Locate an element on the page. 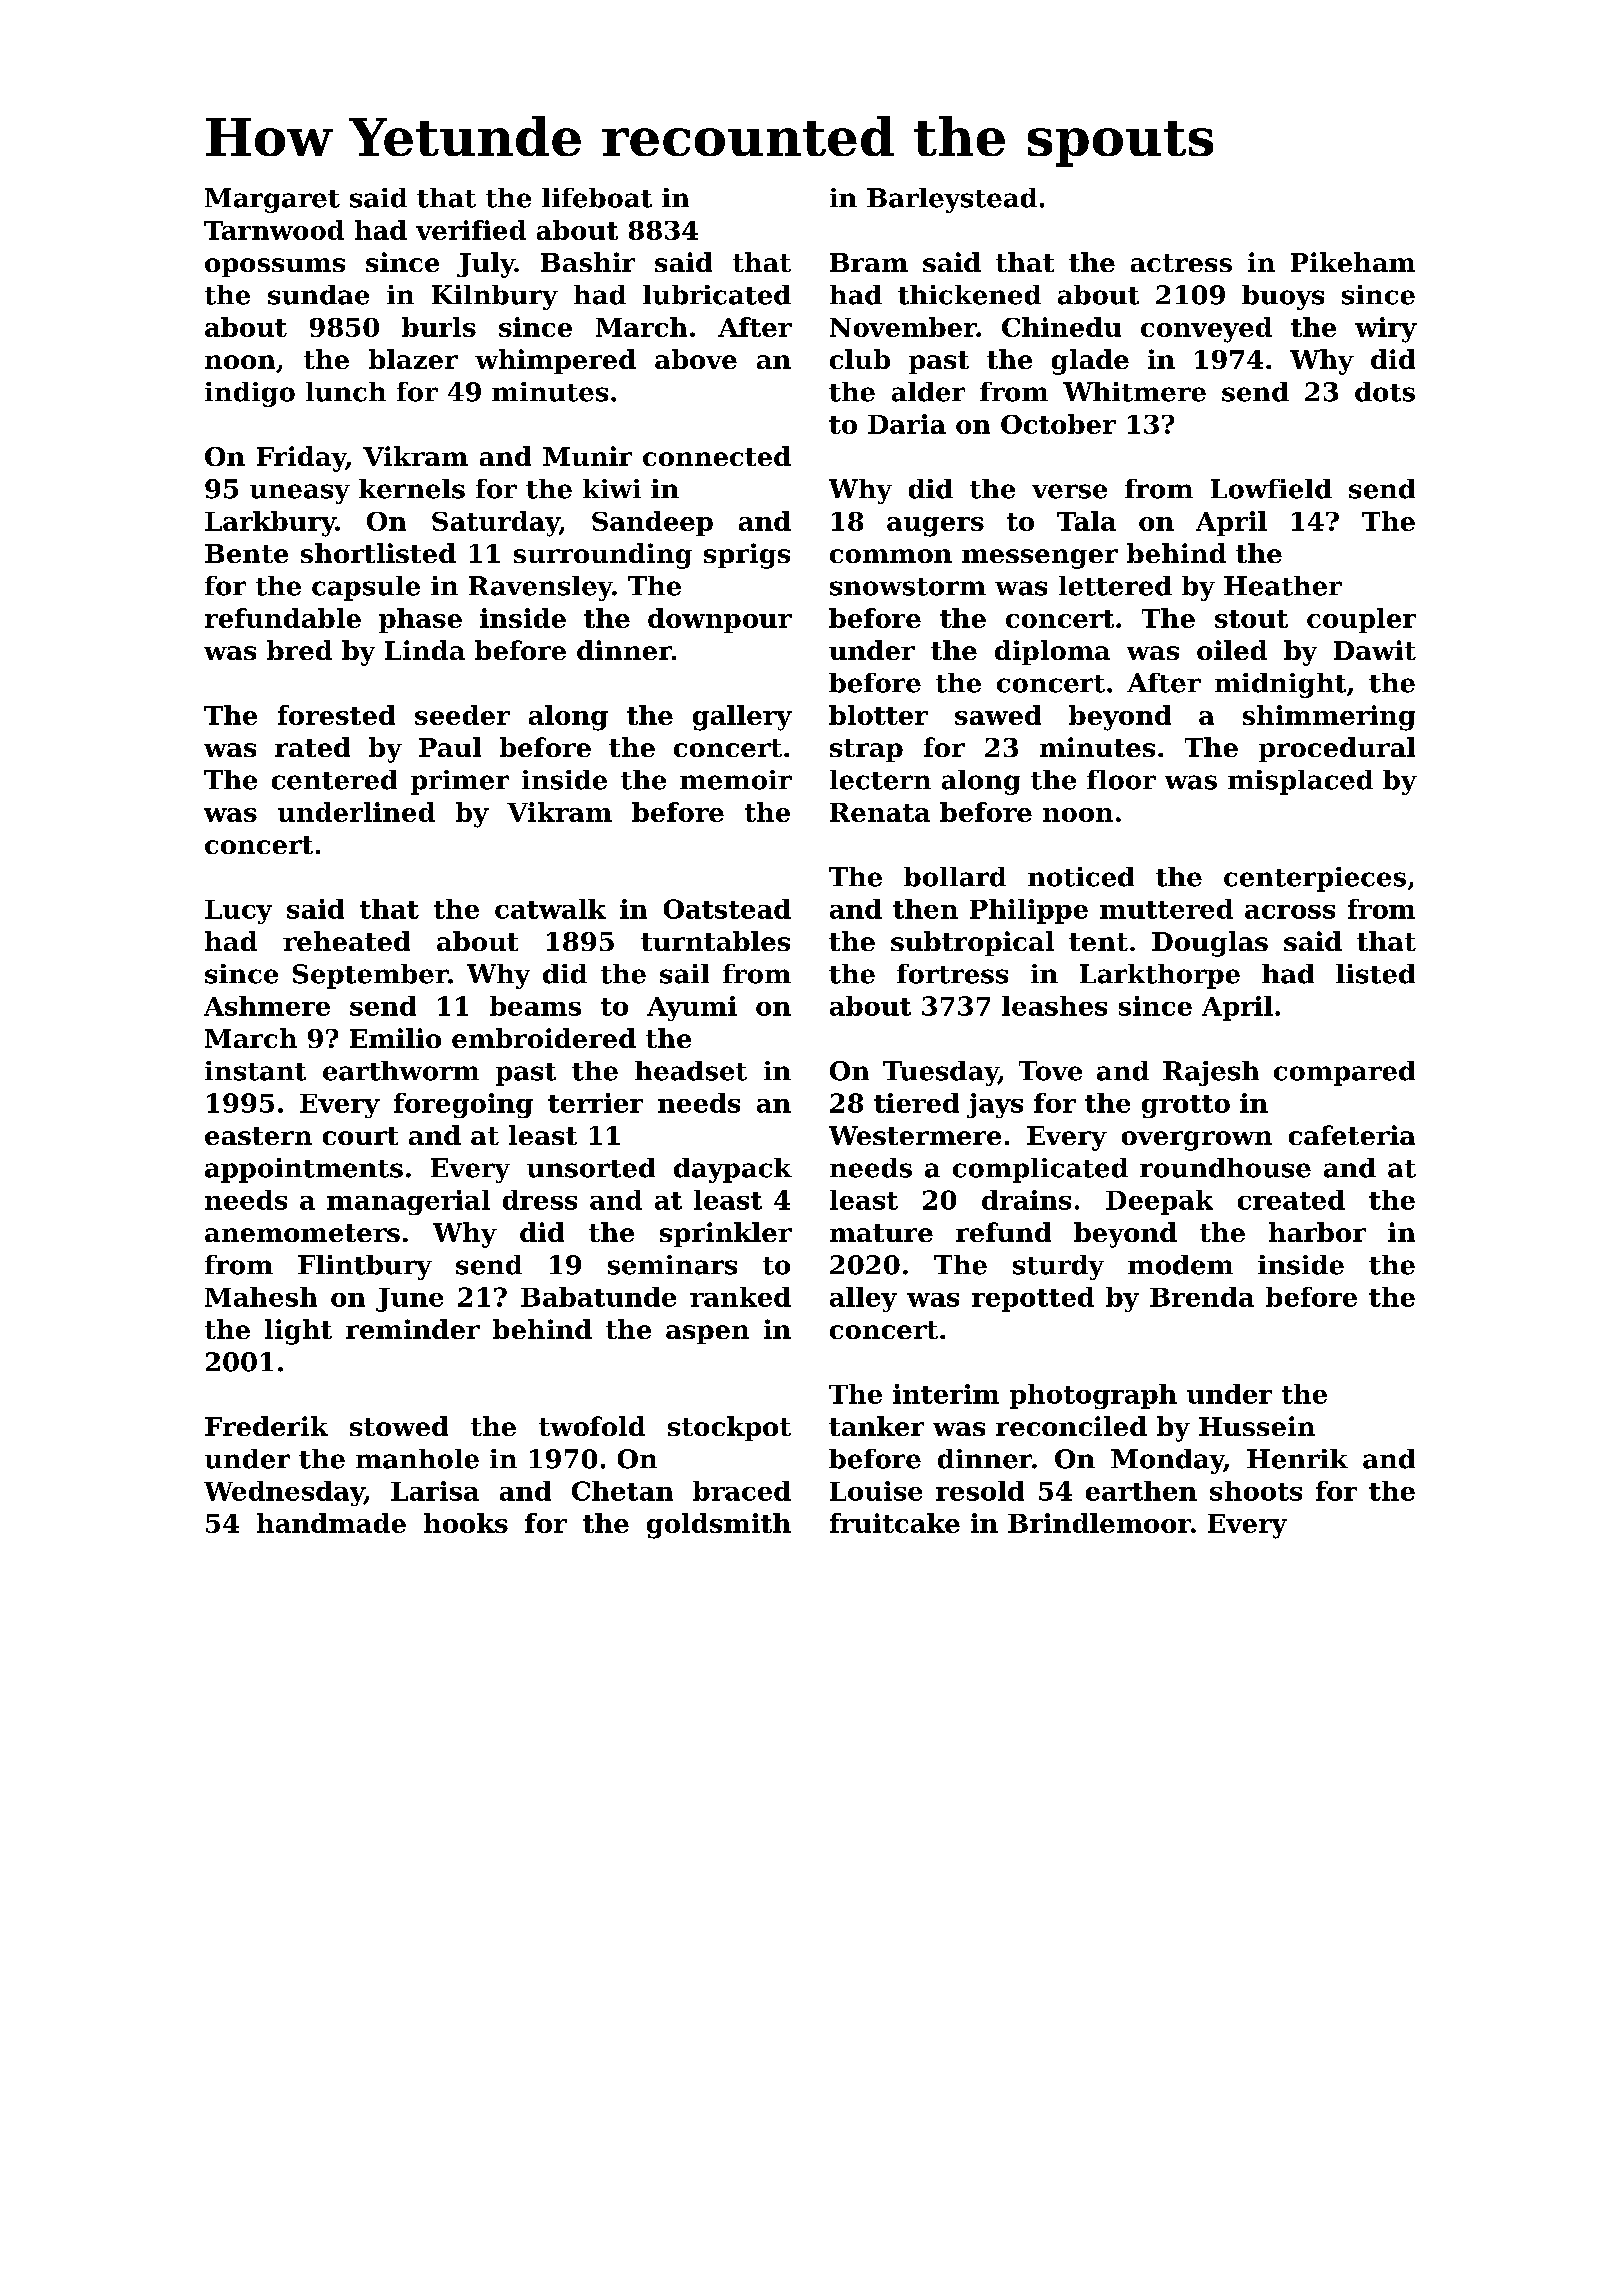  Margaret is located at coordinates (272, 200).
